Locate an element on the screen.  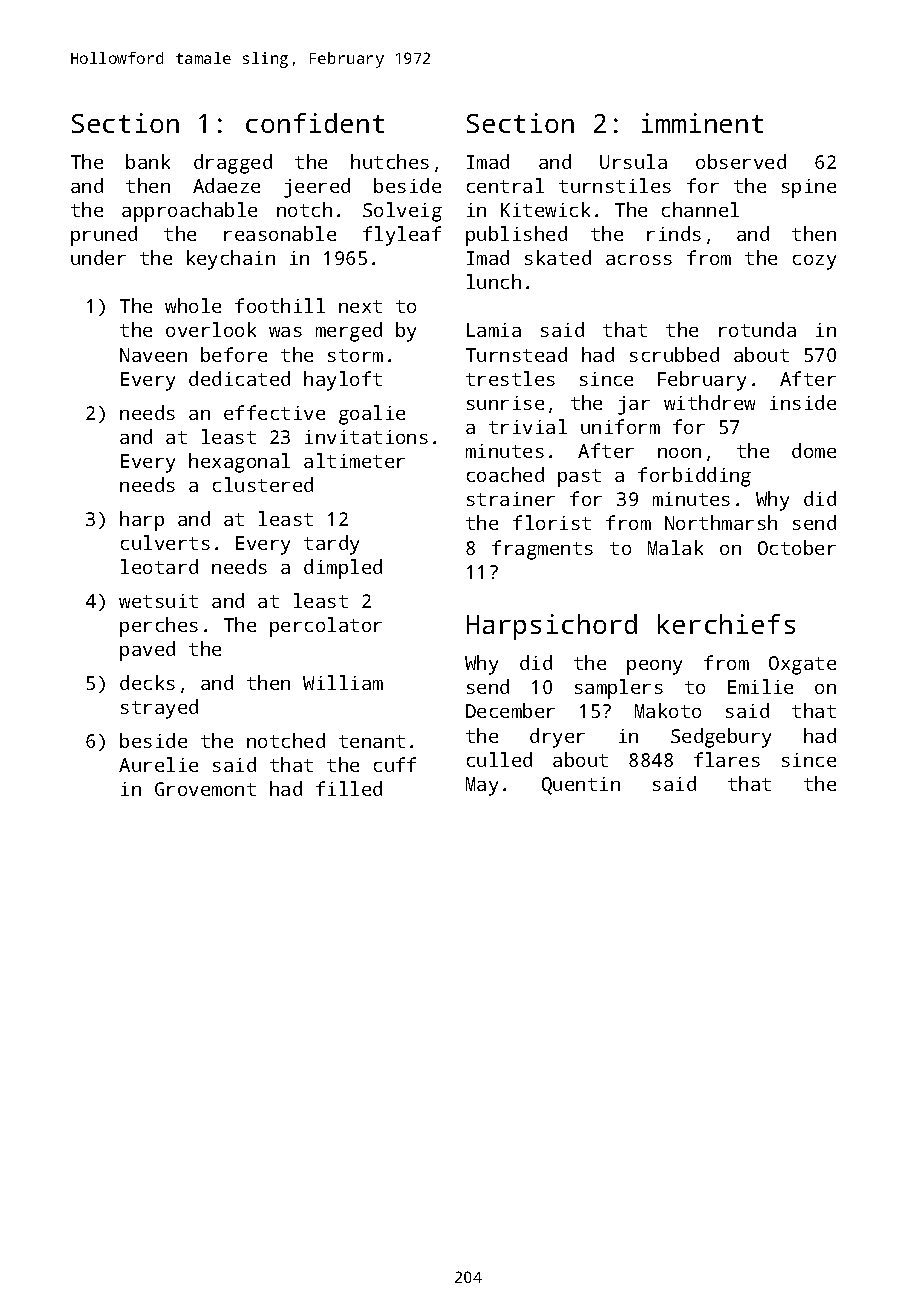
Ursula is located at coordinates (633, 161).
